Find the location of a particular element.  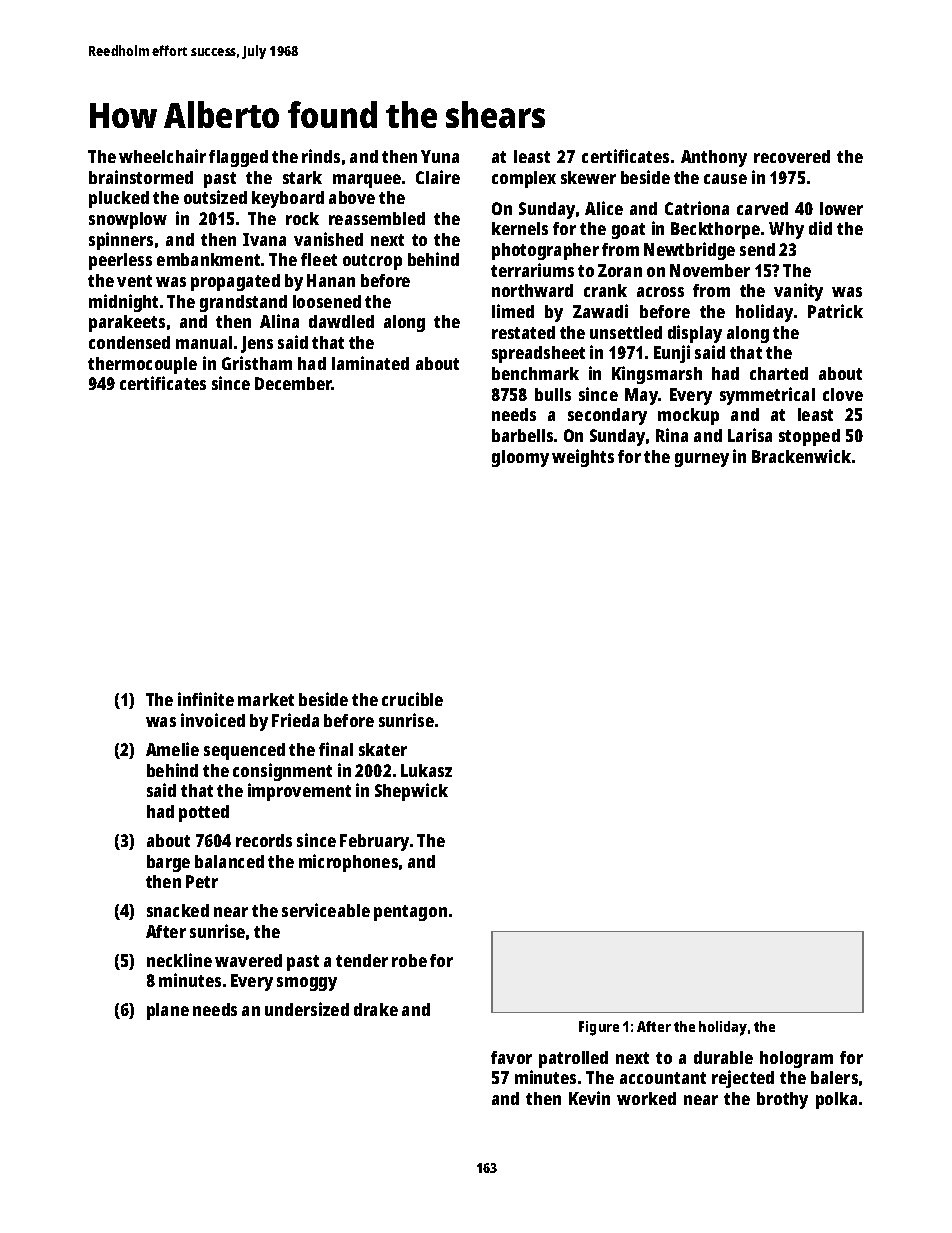

unsettled is located at coordinates (626, 332).
